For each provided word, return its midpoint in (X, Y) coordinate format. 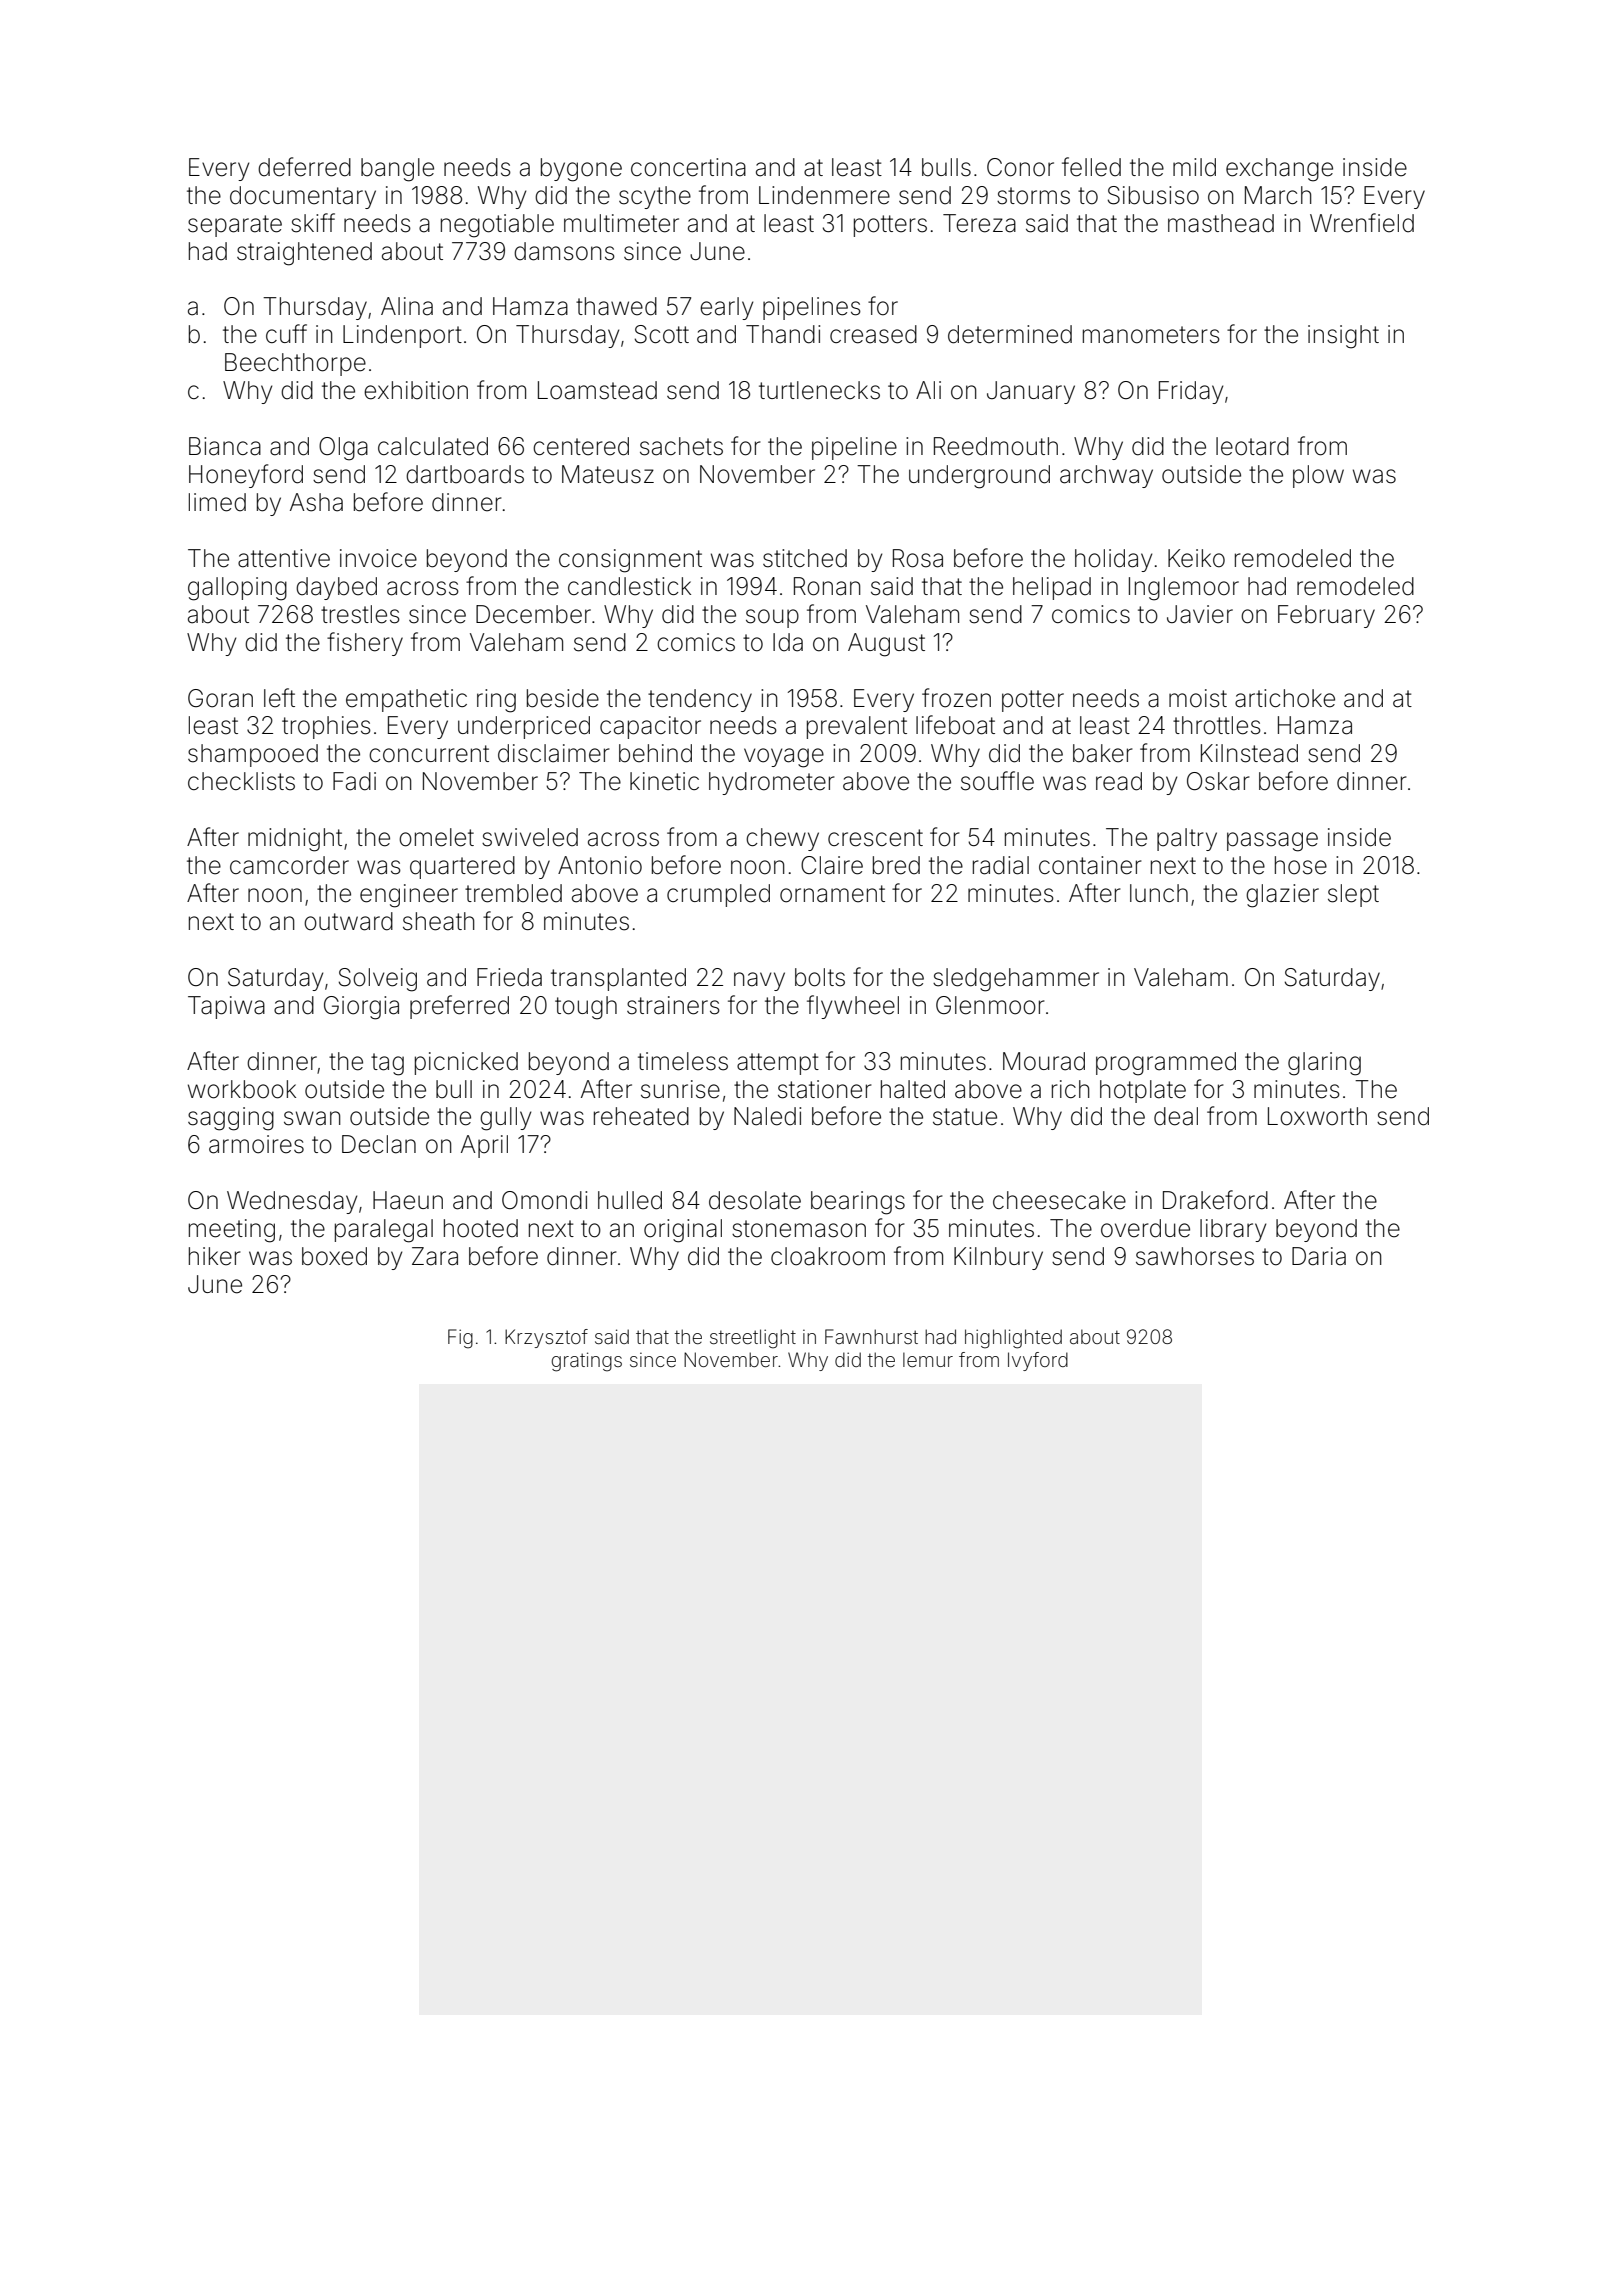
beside (563, 698)
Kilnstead (1249, 753)
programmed (1166, 1064)
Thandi (783, 334)
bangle (397, 170)
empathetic (406, 700)
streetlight (753, 1339)
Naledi (767, 1116)
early (726, 308)
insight (1343, 337)
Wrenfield (1362, 223)
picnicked (466, 1063)
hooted (481, 1228)
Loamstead (597, 390)
